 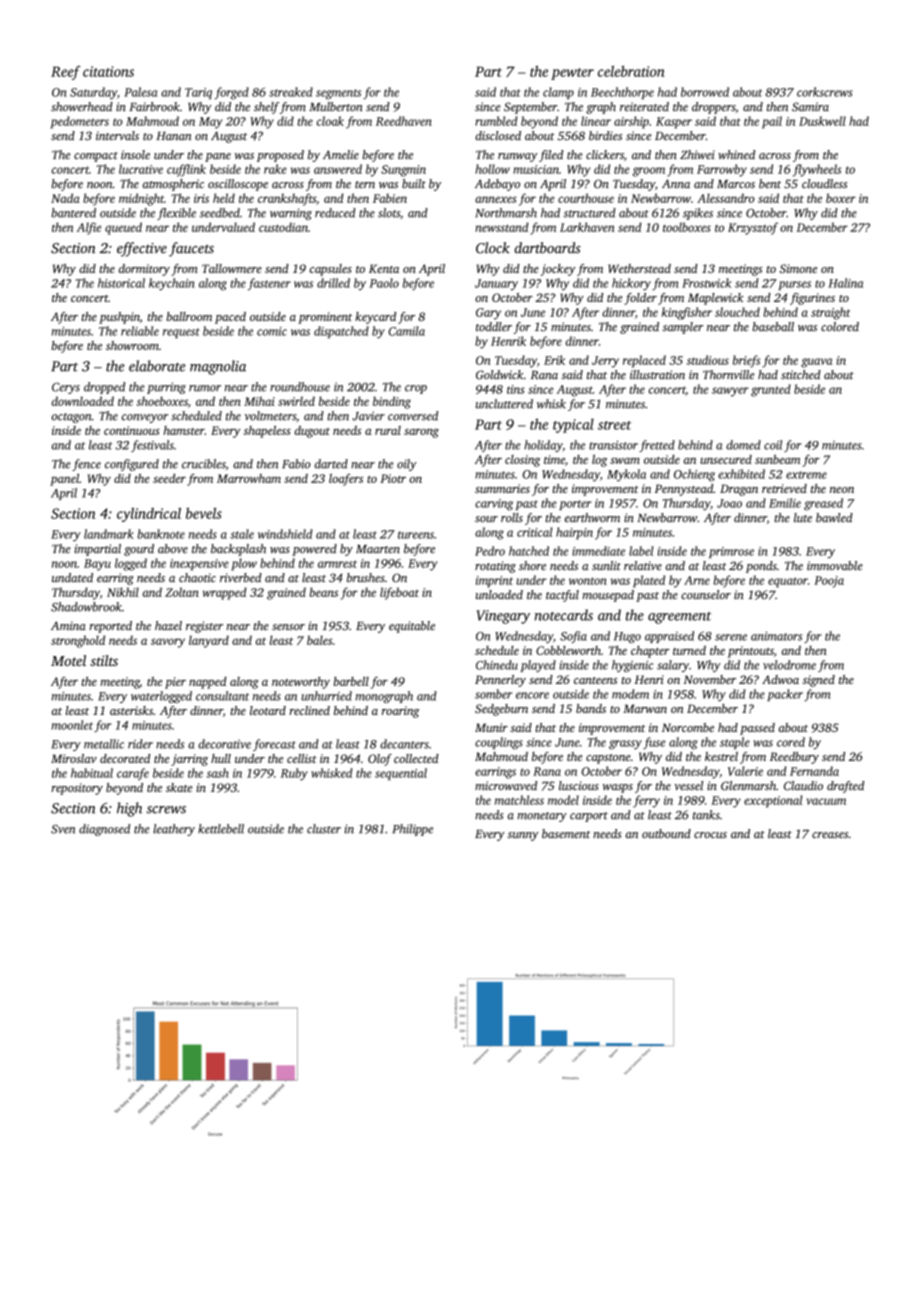 I want to click on Sven, so click(x=63, y=829).
